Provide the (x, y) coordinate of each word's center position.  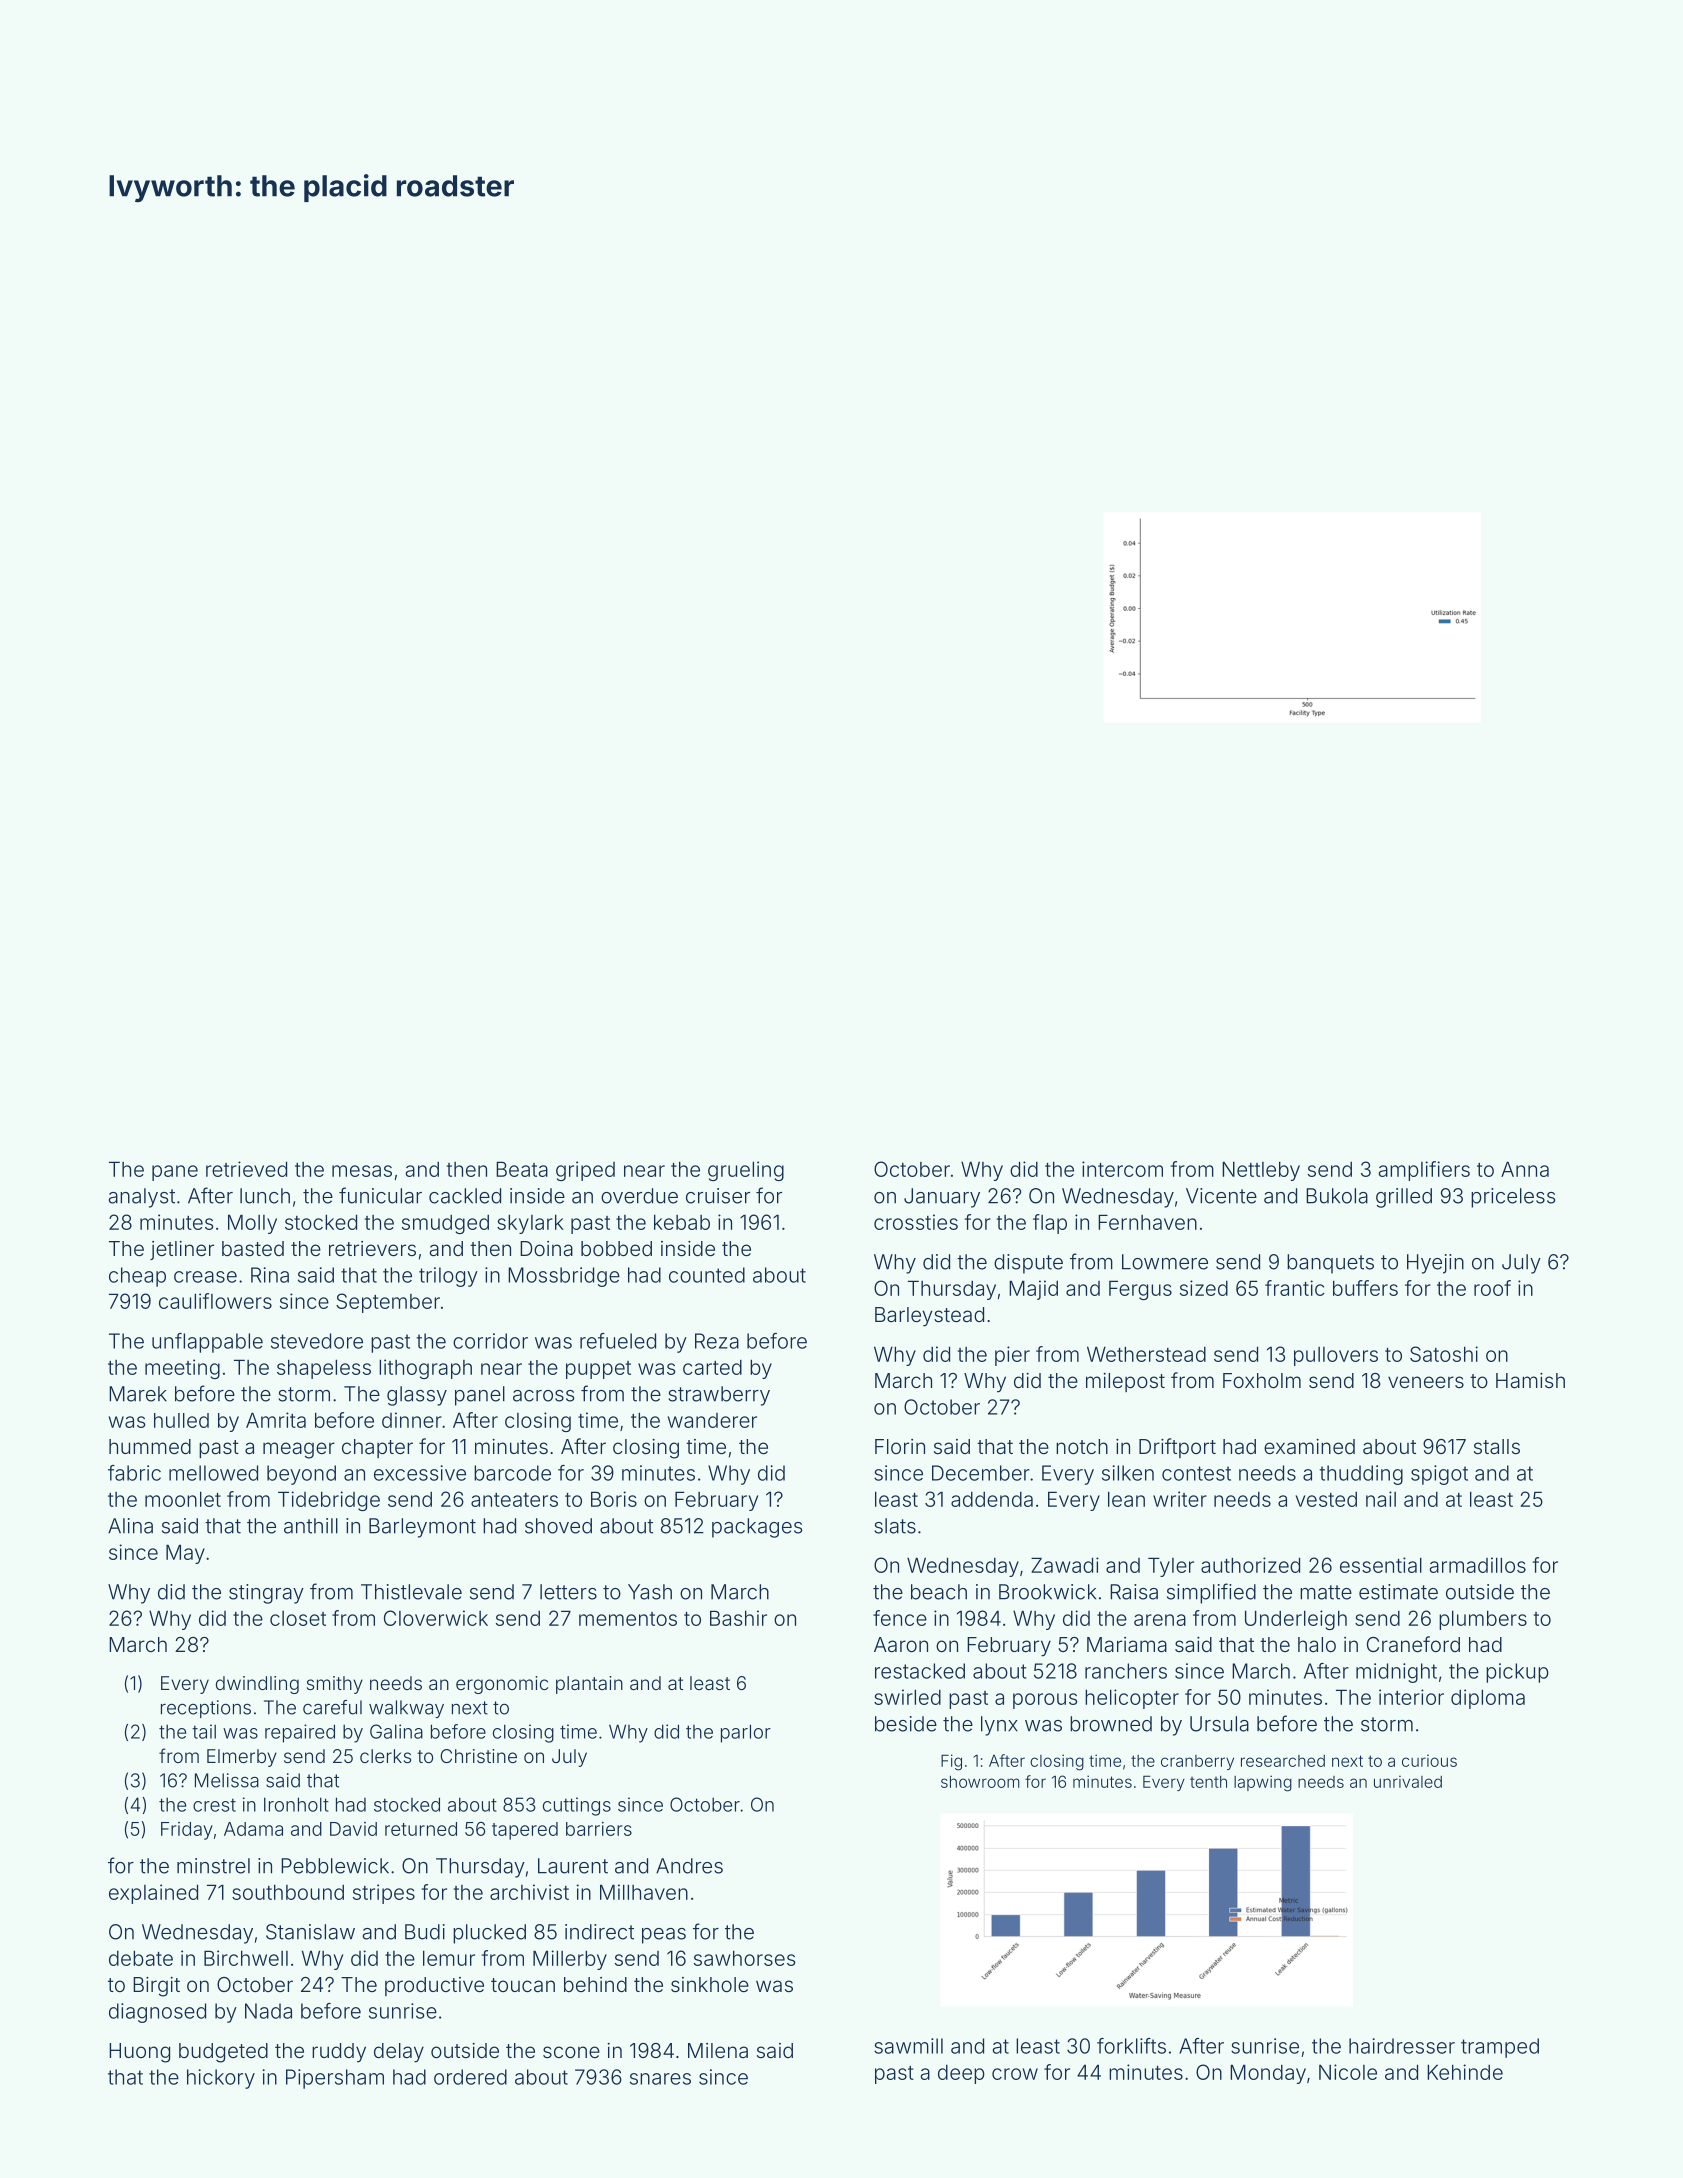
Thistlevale (411, 1592)
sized (1204, 1288)
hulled (181, 1420)
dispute (1028, 1264)
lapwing (1263, 1783)
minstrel (213, 1866)
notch (1082, 1446)
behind (595, 1984)
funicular (380, 1195)
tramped (1500, 2048)
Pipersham (335, 2079)
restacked (920, 1671)
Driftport (1177, 1448)
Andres (689, 1866)
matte (1326, 1592)
